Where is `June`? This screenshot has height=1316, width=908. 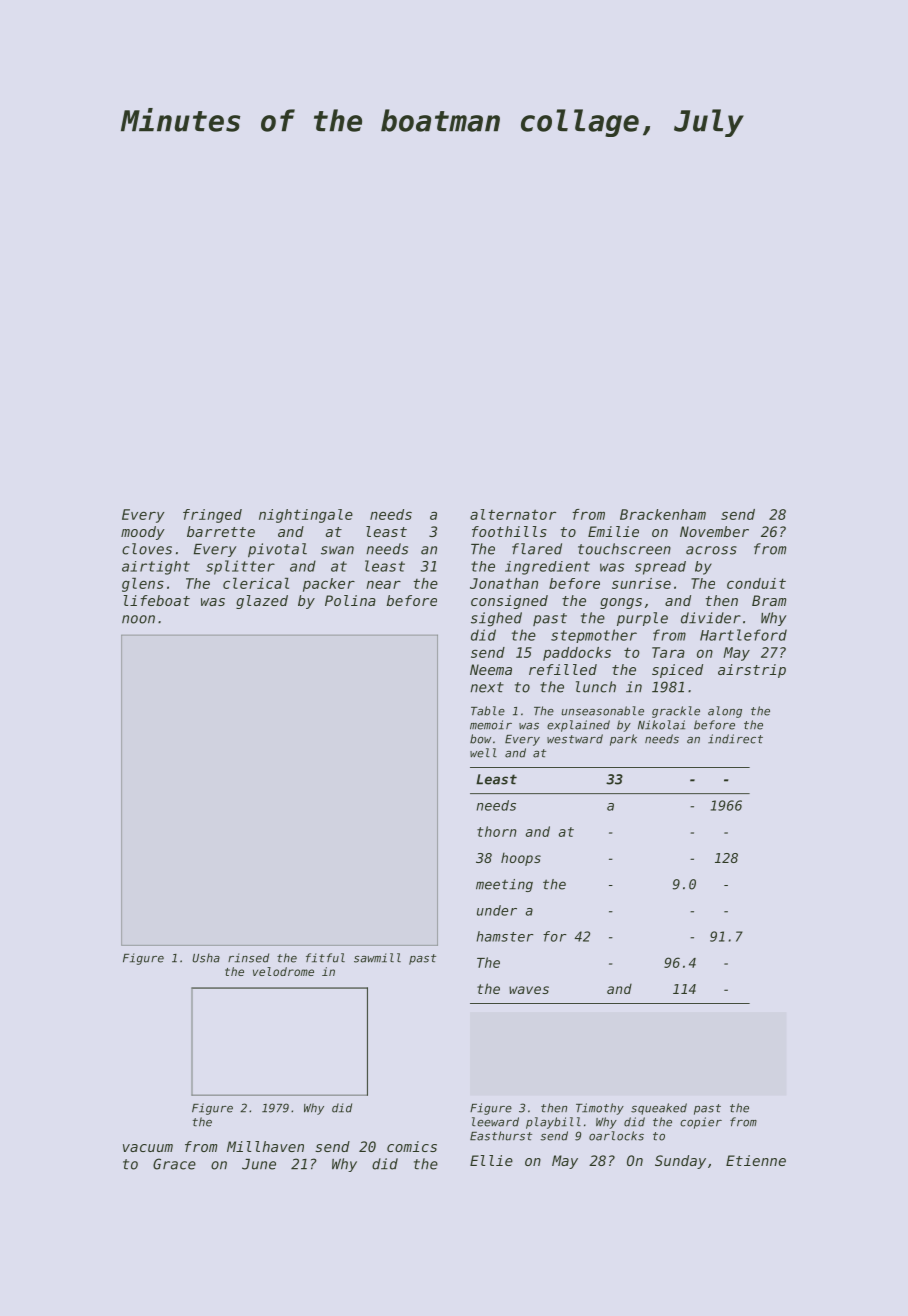 June is located at coordinates (259, 1164).
